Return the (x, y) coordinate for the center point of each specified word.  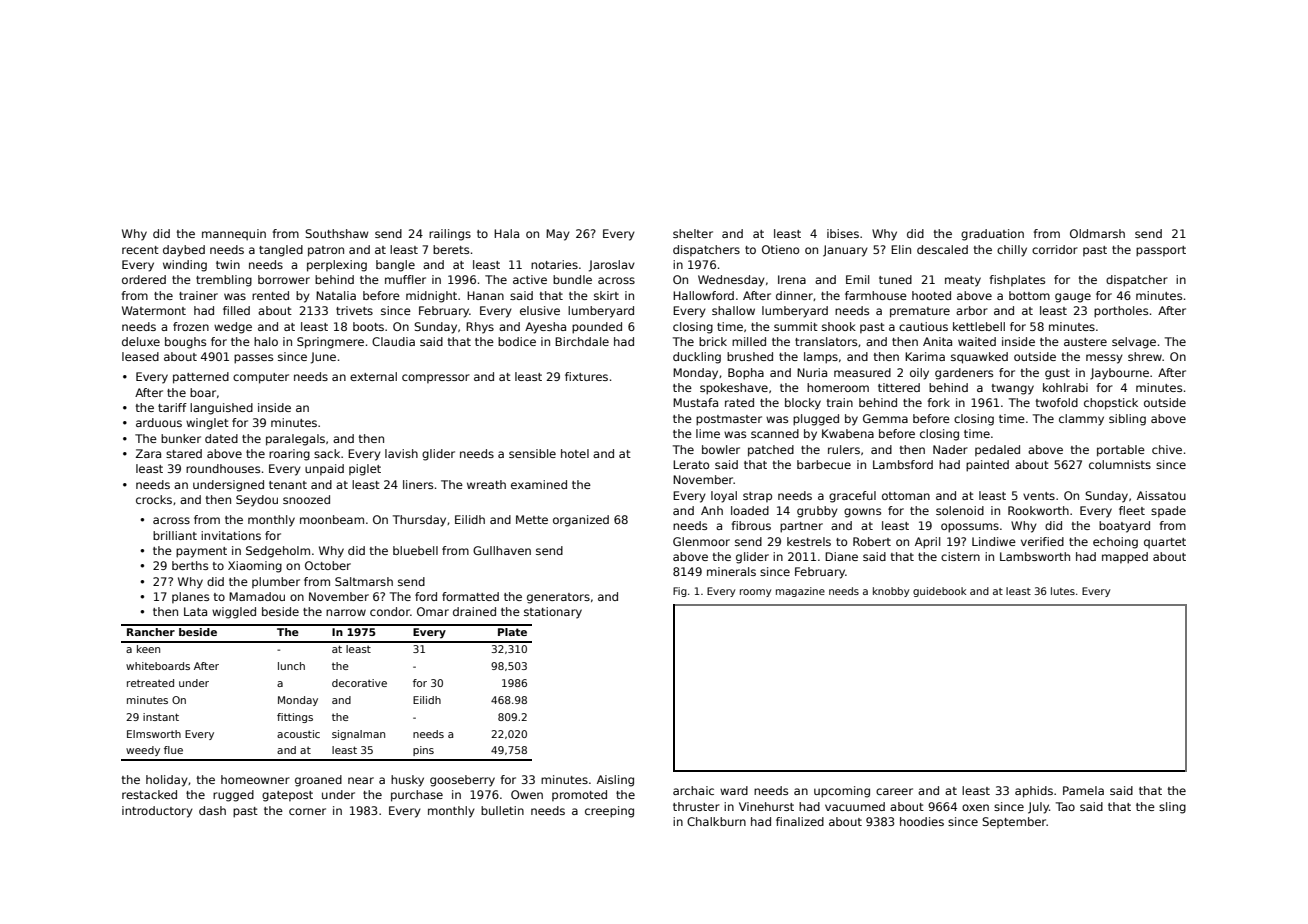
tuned (895, 279)
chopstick (1111, 404)
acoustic (298, 734)
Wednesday (731, 281)
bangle (395, 266)
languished (221, 409)
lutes (1063, 591)
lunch (291, 666)
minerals (731, 571)
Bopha (746, 374)
